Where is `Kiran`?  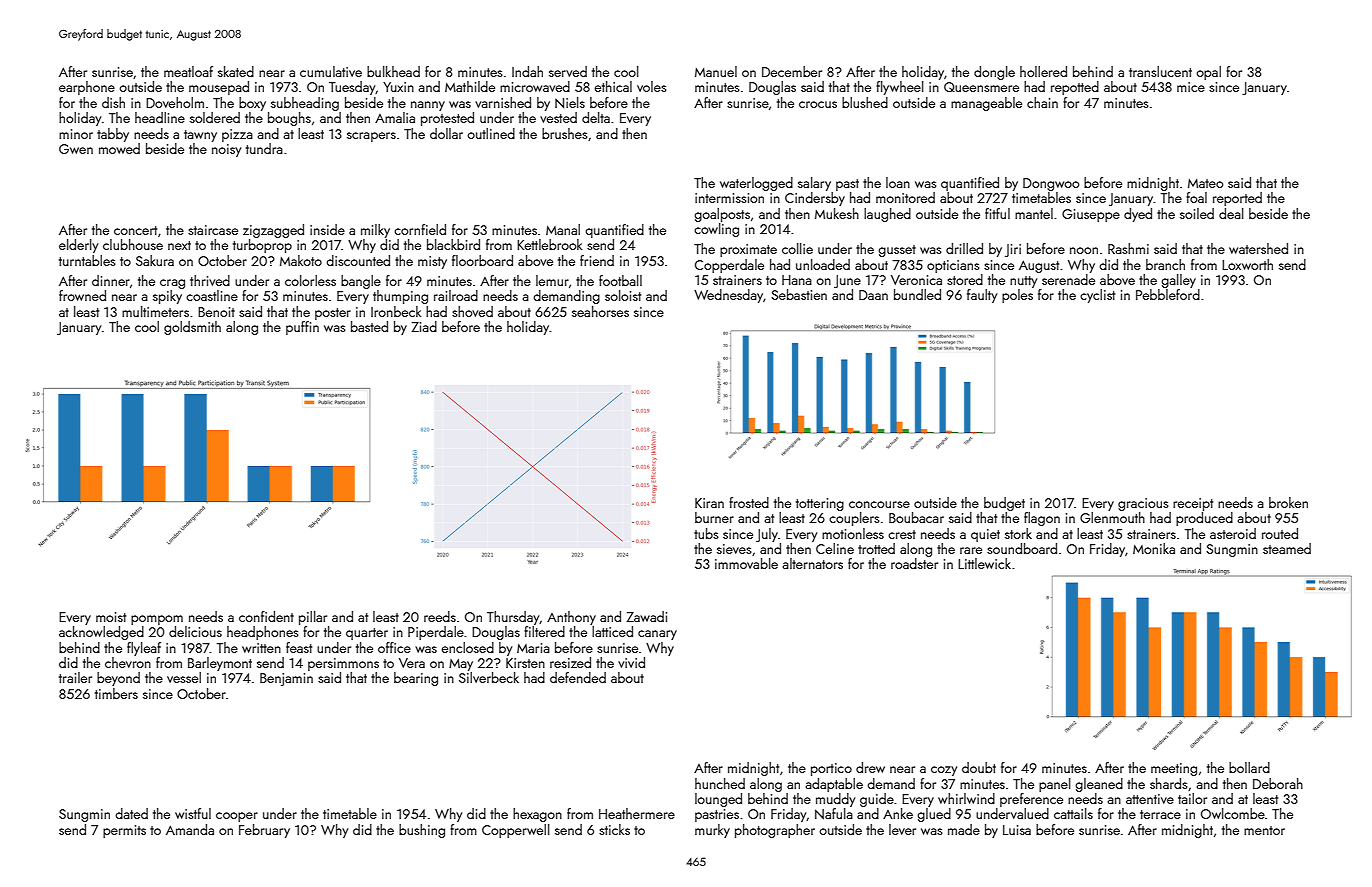
Kiran is located at coordinates (709, 503).
